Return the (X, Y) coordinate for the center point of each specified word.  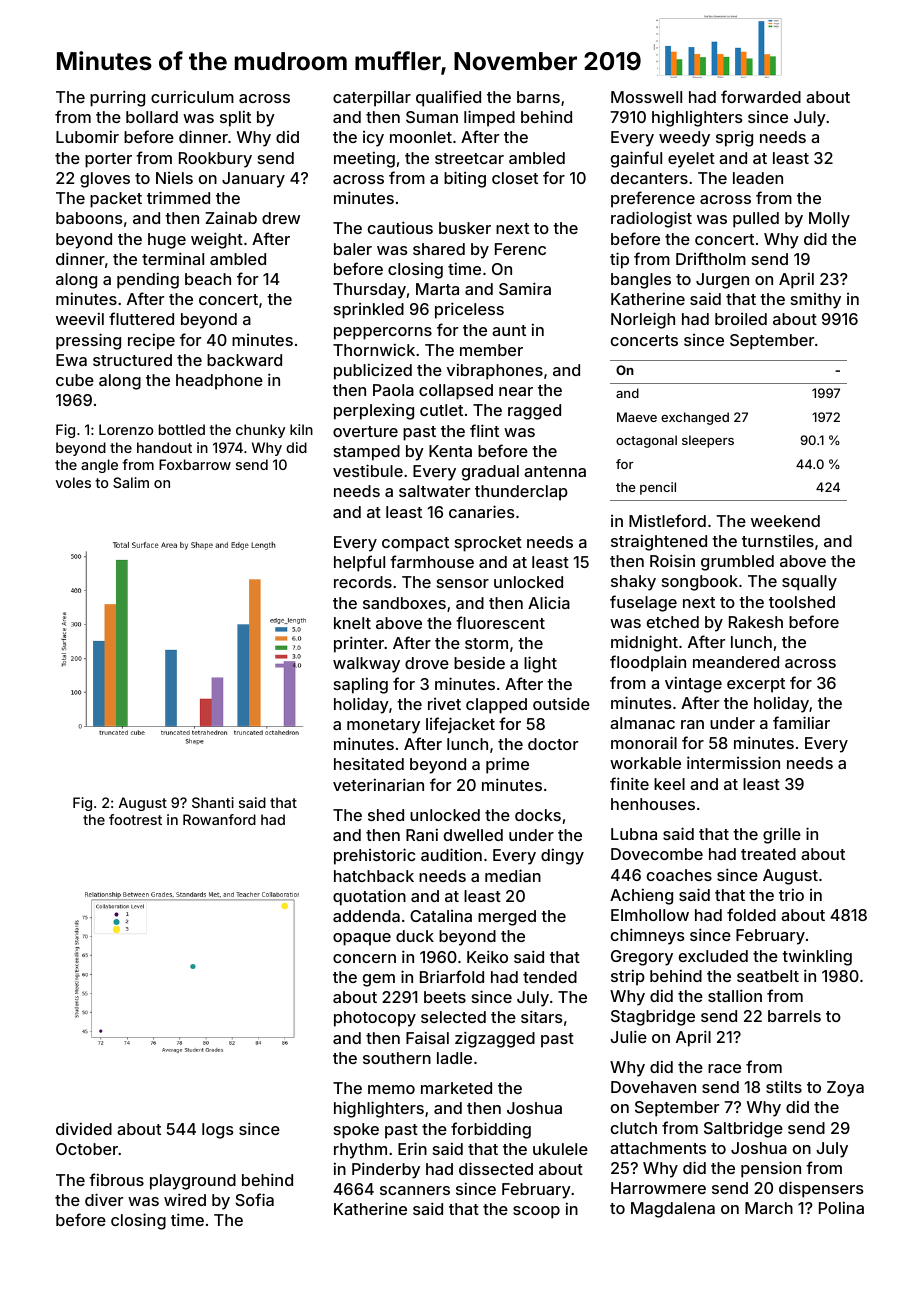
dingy (562, 856)
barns (538, 97)
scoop (536, 1212)
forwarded (761, 96)
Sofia (254, 1199)
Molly (829, 220)
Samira (525, 288)
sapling (361, 685)
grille (782, 835)
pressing (88, 341)
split (235, 118)
